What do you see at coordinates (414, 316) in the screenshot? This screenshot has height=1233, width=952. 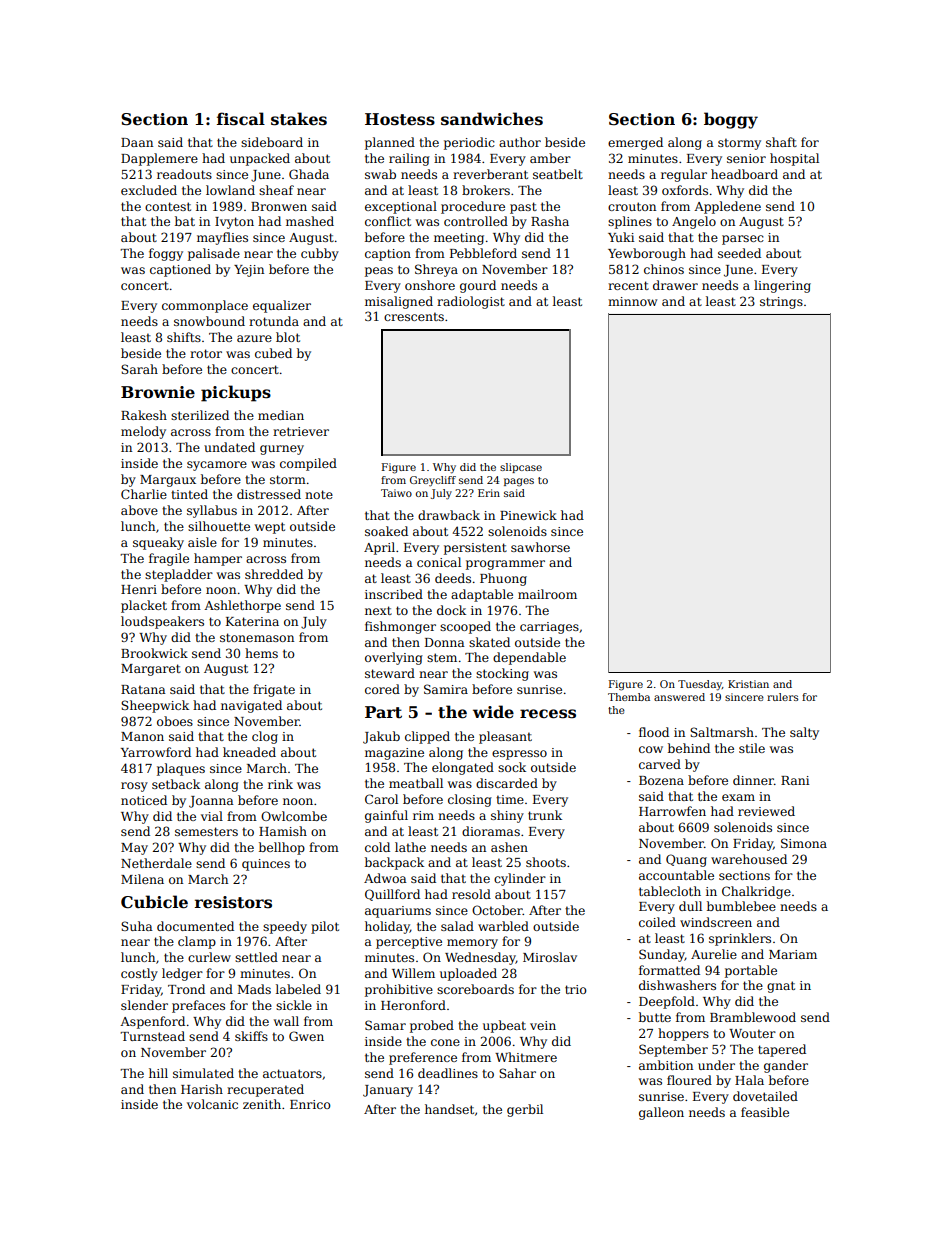 I see `crescents` at bounding box center [414, 316].
